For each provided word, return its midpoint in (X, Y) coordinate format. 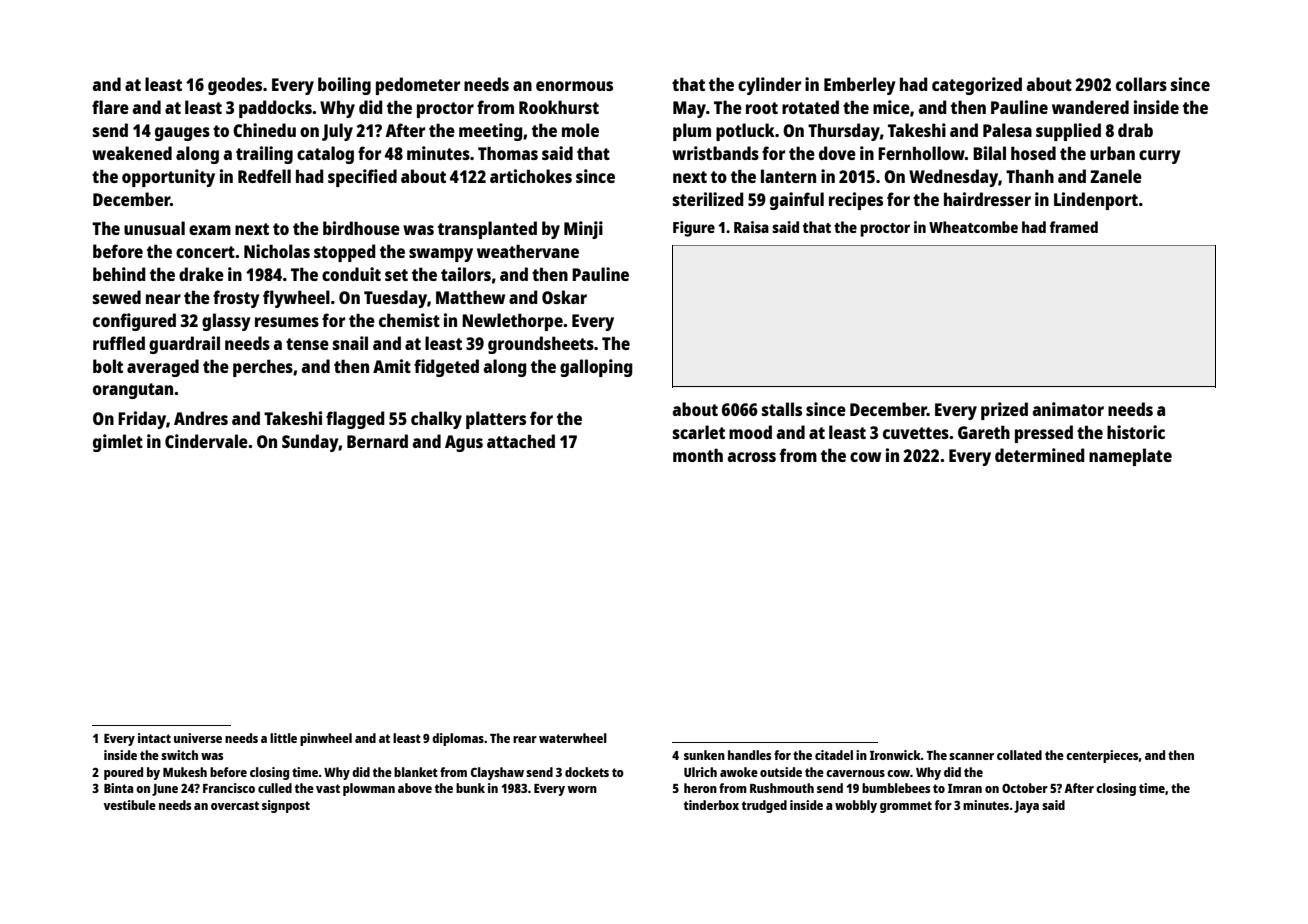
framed (1074, 227)
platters (496, 420)
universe (198, 738)
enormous (574, 86)
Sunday (310, 443)
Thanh (1030, 176)
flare (110, 107)
